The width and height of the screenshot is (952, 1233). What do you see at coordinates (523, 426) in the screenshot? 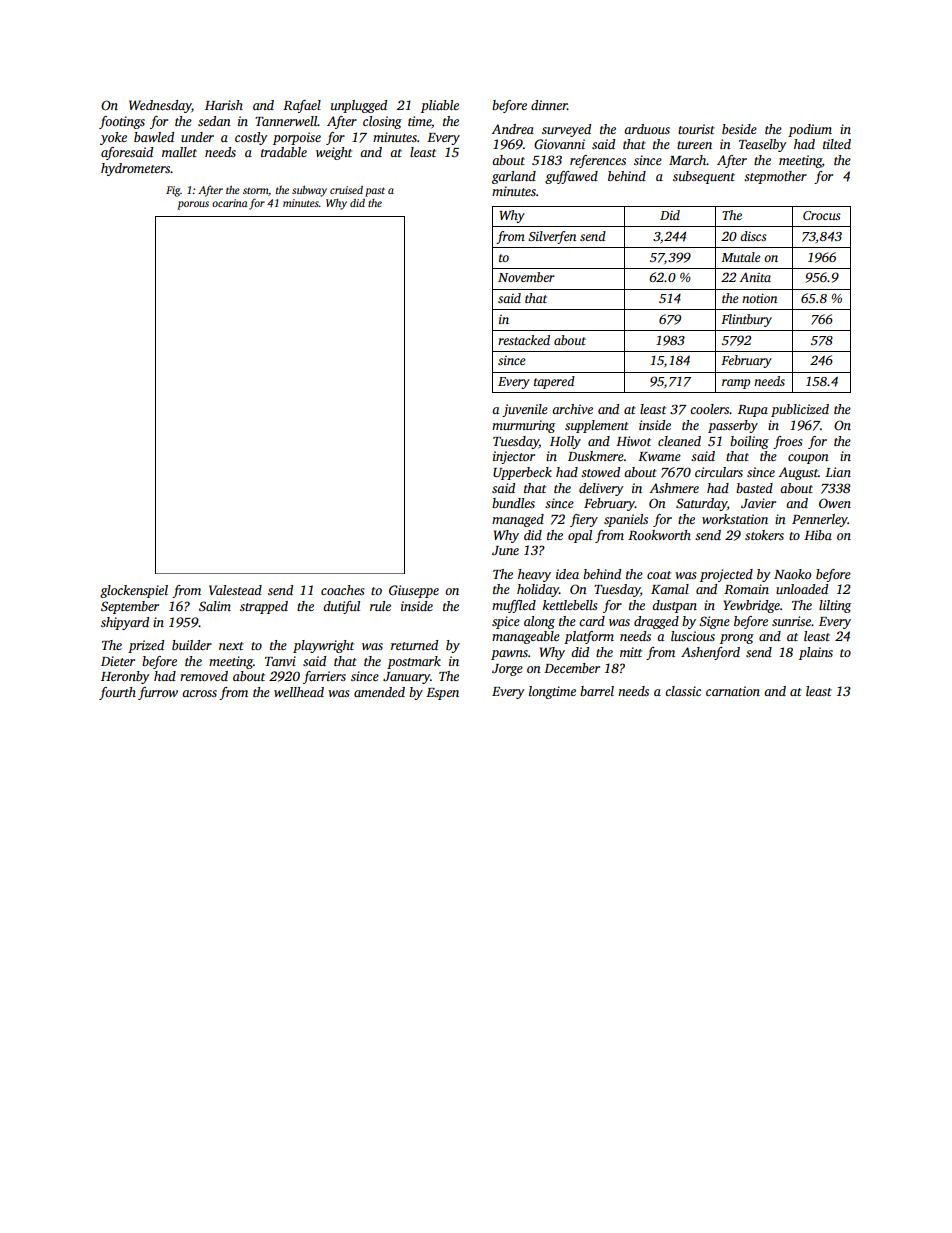
I see `murmuring` at bounding box center [523, 426].
